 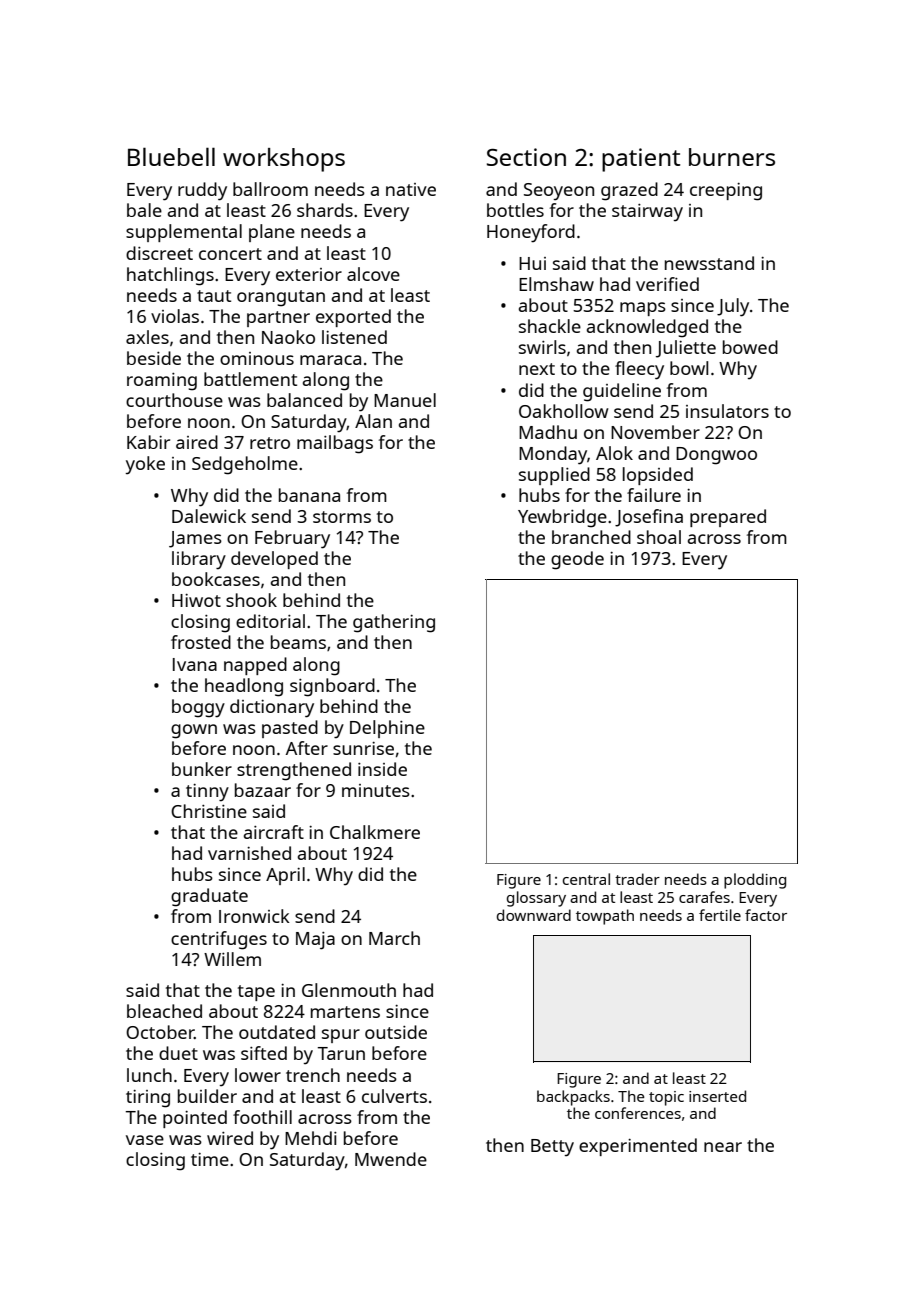 What do you see at coordinates (689, 368) in the document?
I see `bowl` at bounding box center [689, 368].
